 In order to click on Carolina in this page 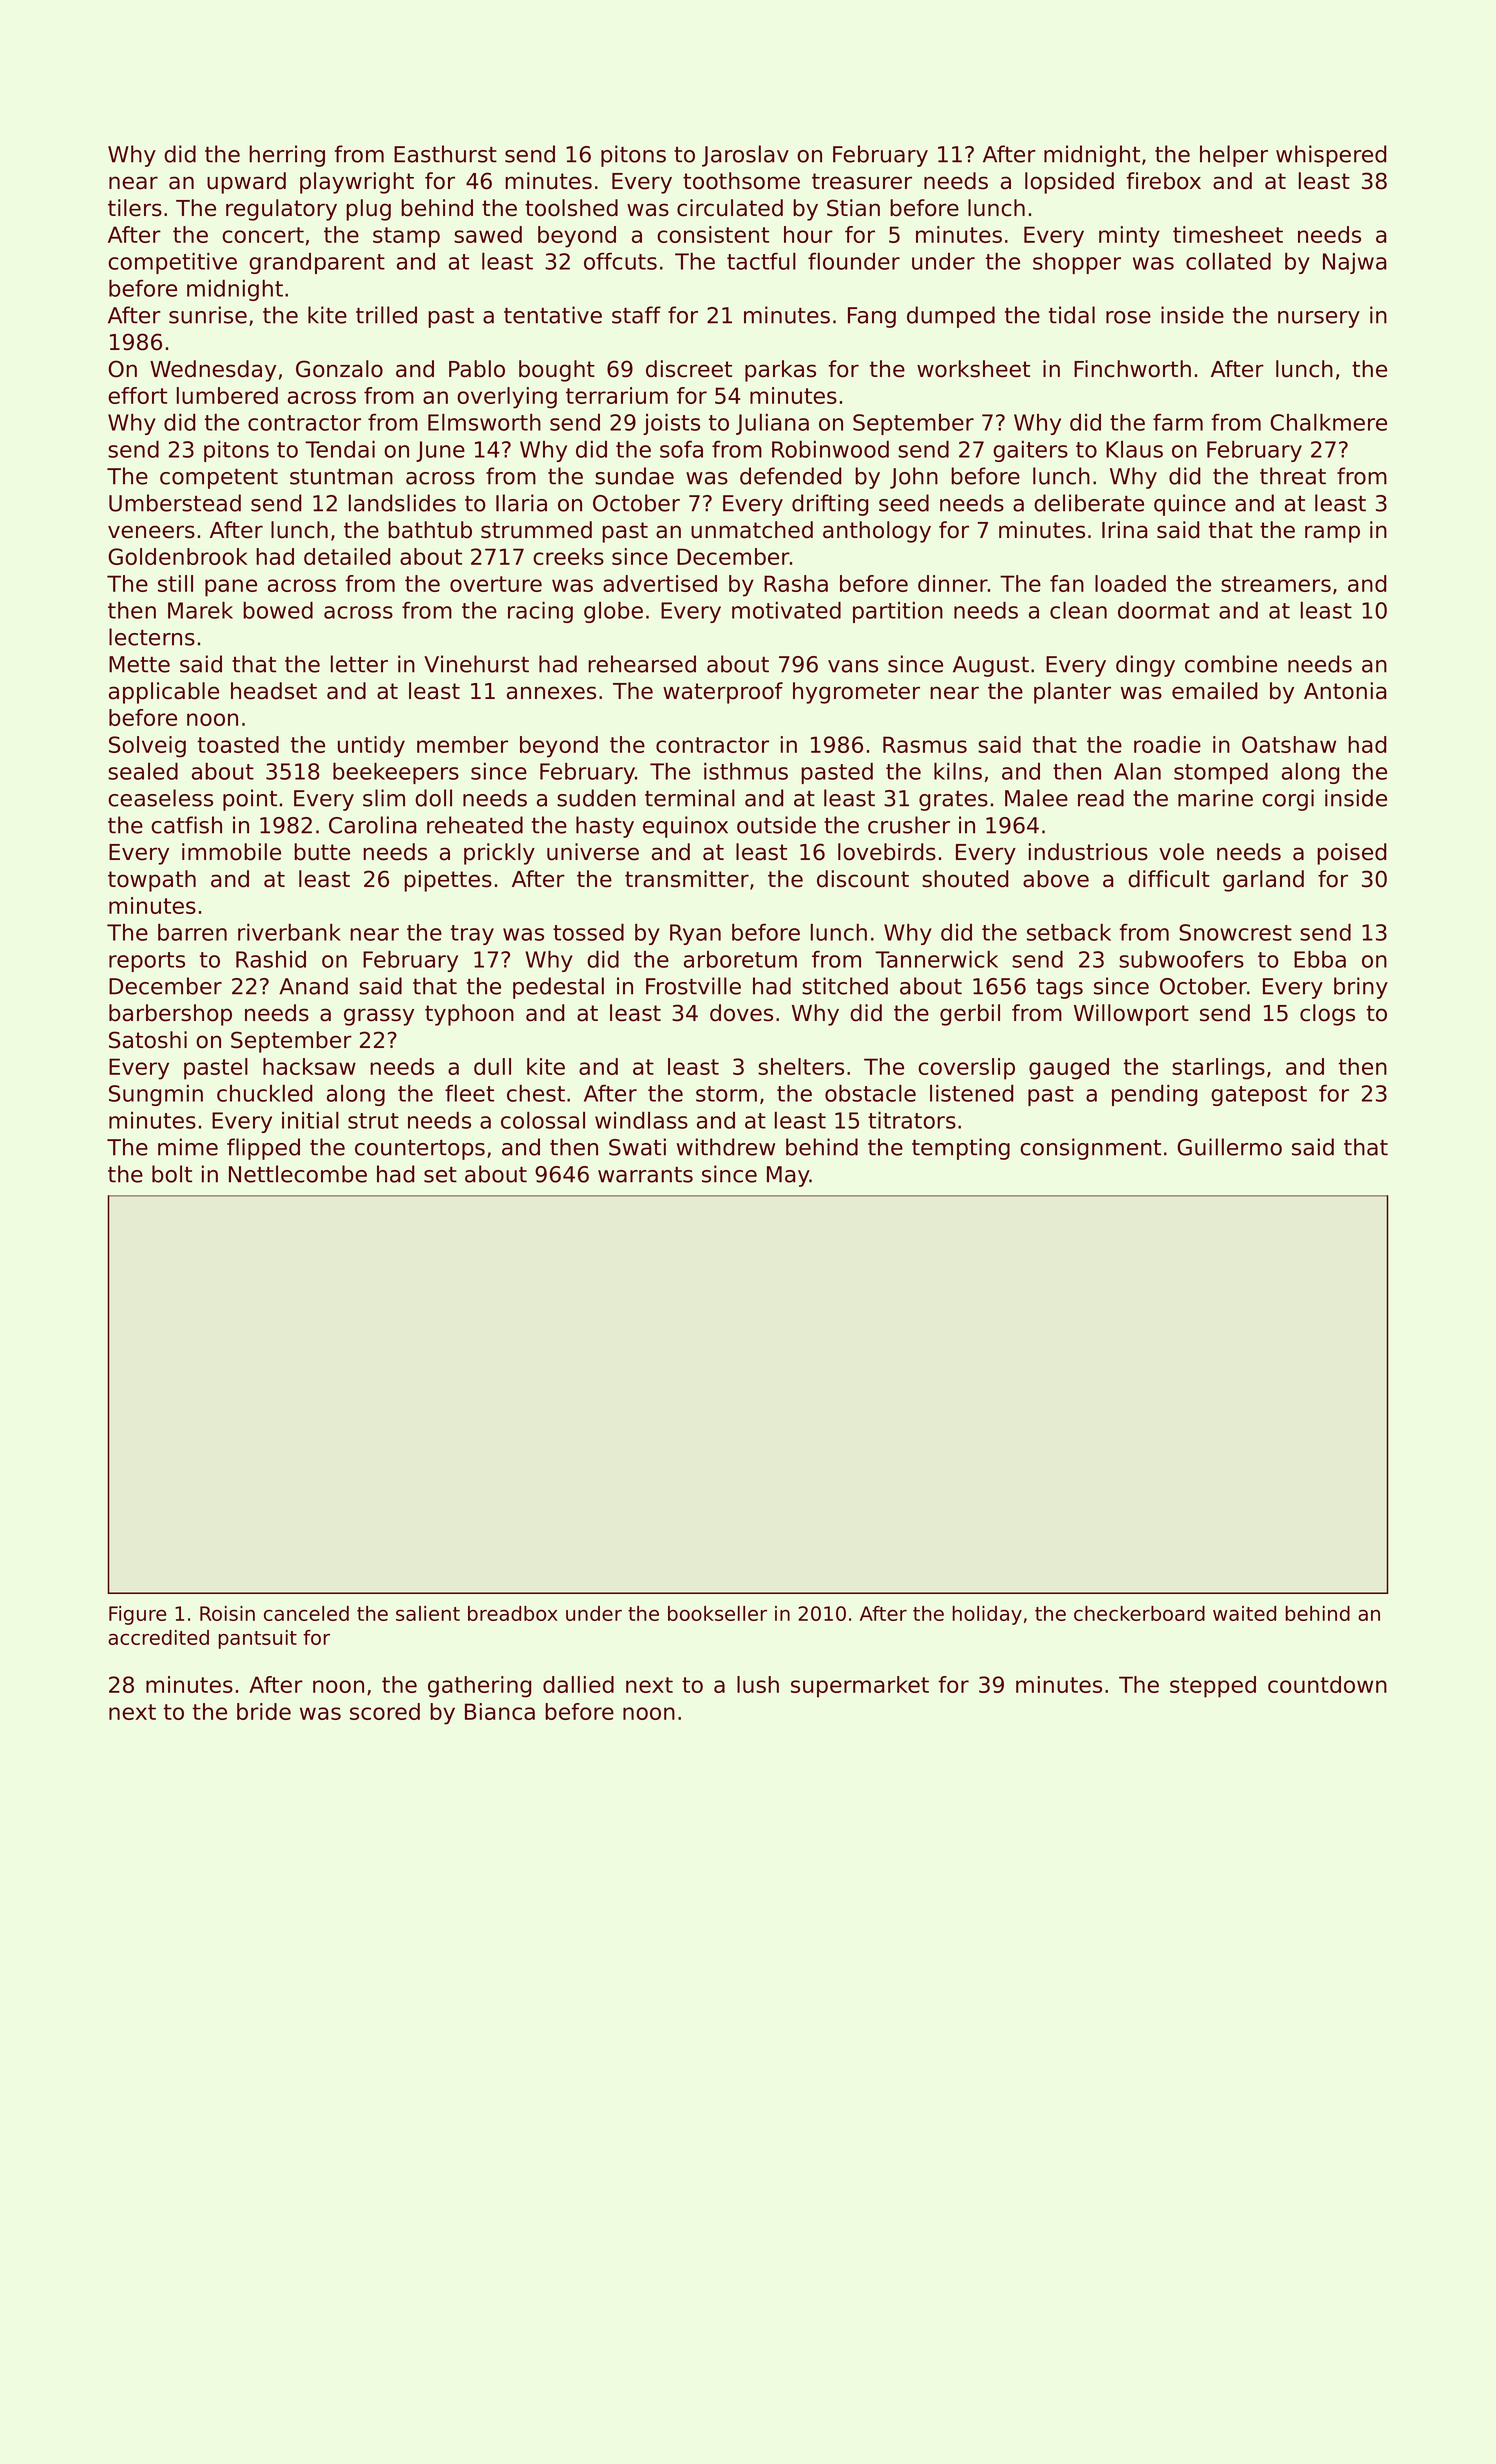, I will do `click(372, 825)`.
